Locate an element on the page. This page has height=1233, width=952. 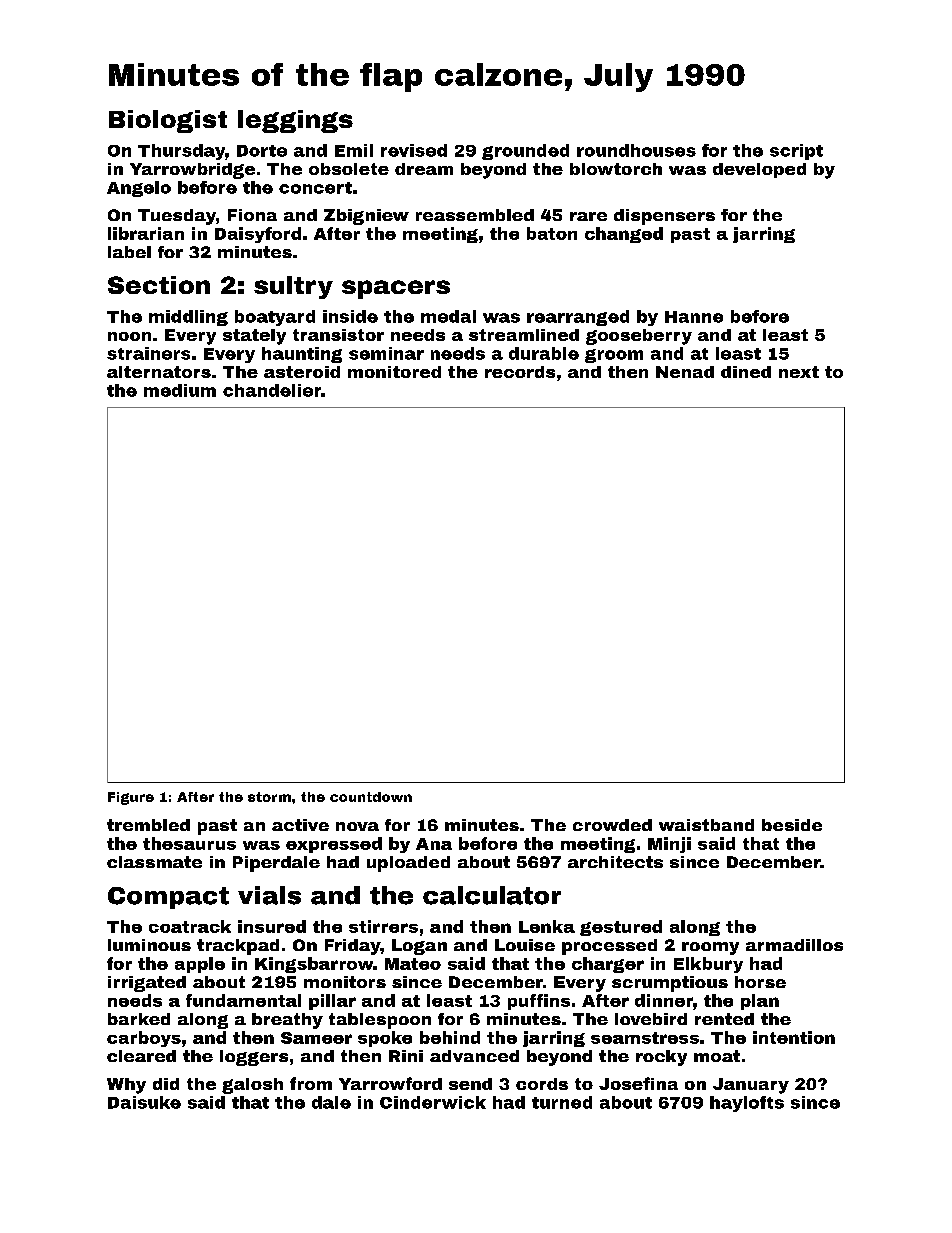
Josefina is located at coordinates (638, 1083).
